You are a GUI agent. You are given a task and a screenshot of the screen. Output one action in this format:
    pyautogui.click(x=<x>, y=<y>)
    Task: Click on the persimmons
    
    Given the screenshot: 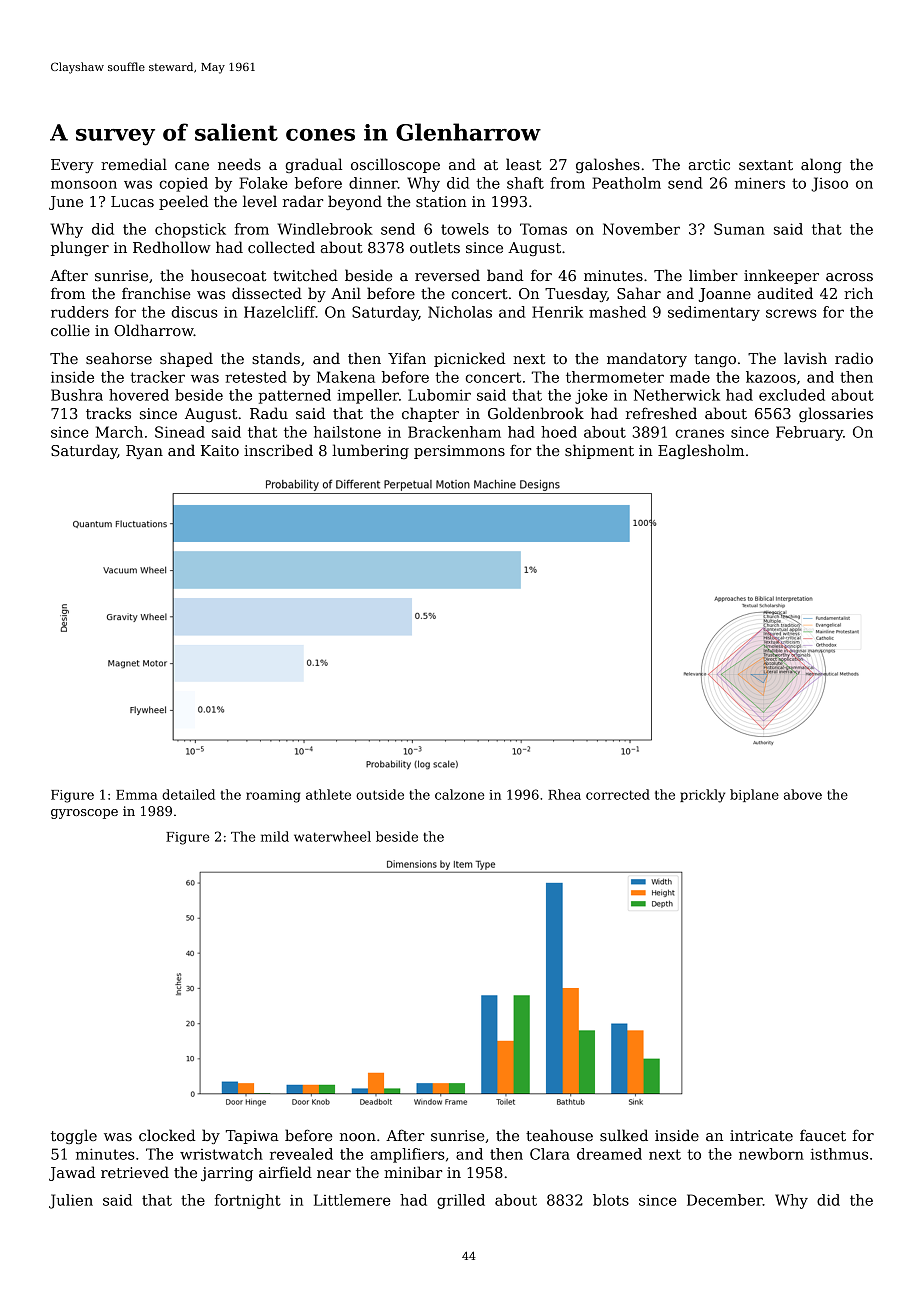 What is the action you would take?
    pyautogui.click(x=459, y=452)
